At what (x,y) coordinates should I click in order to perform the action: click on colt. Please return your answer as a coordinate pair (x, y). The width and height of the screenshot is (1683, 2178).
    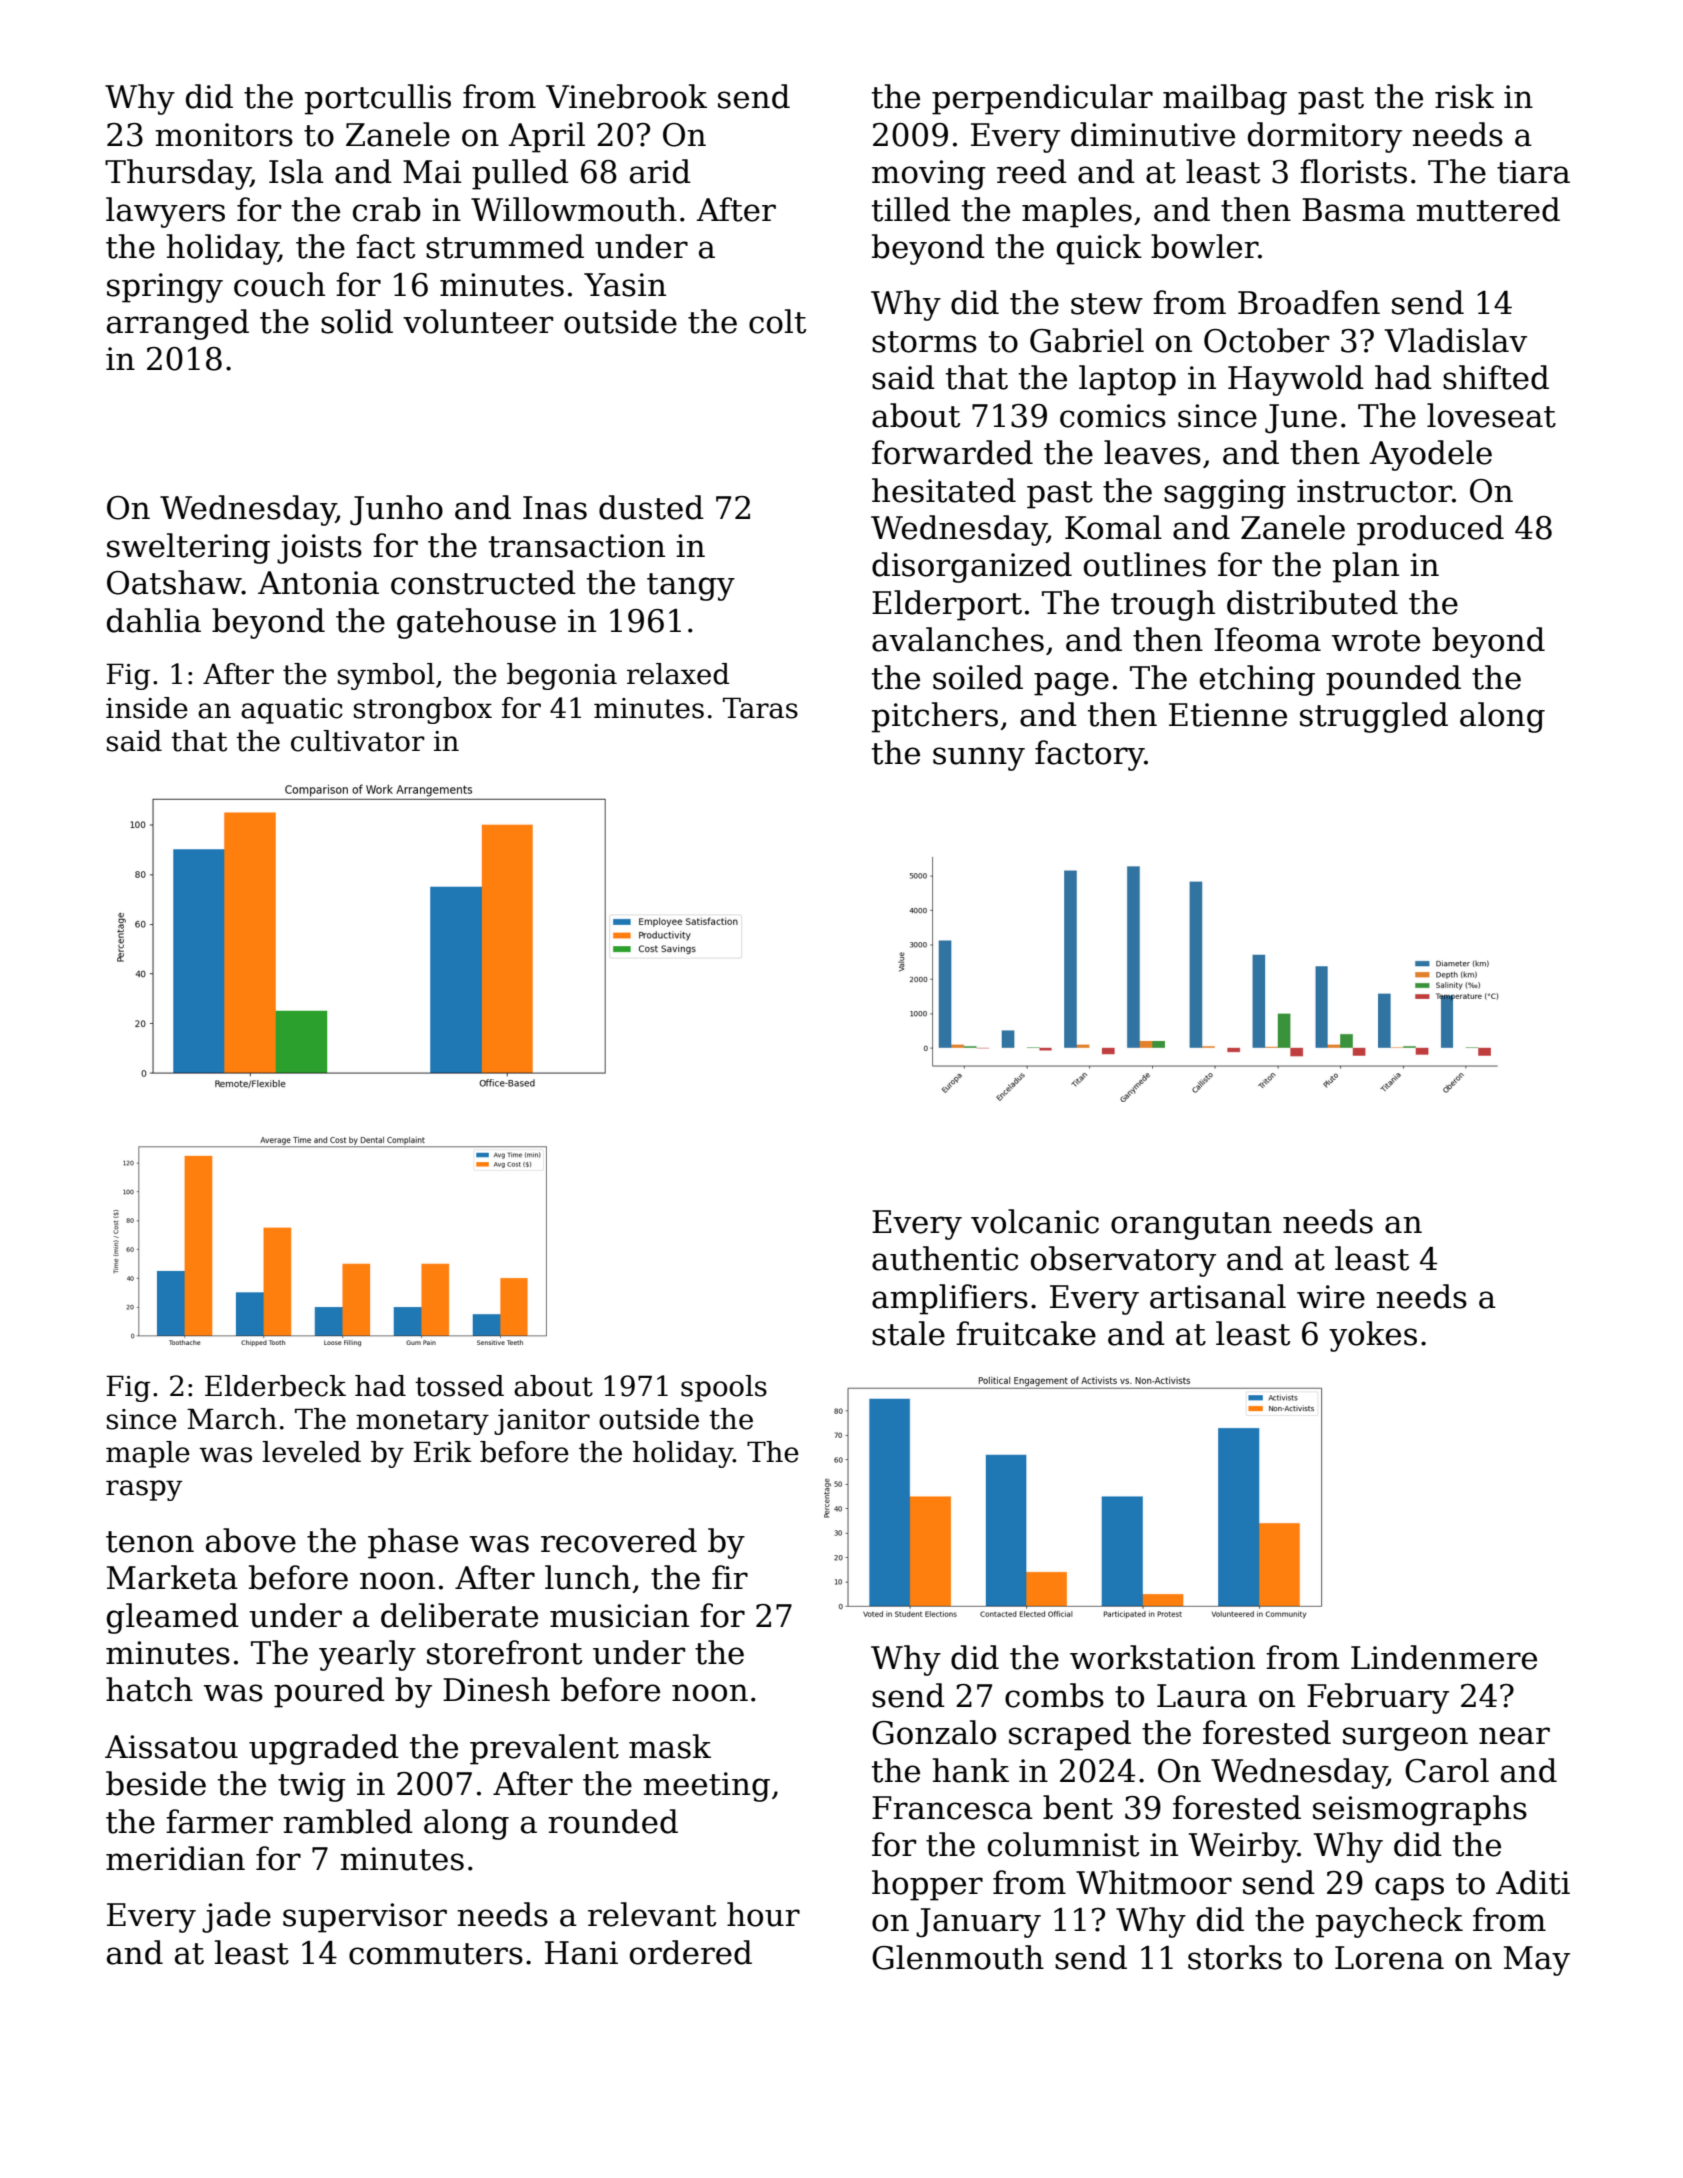
    Looking at the image, I should click on (777, 321).
